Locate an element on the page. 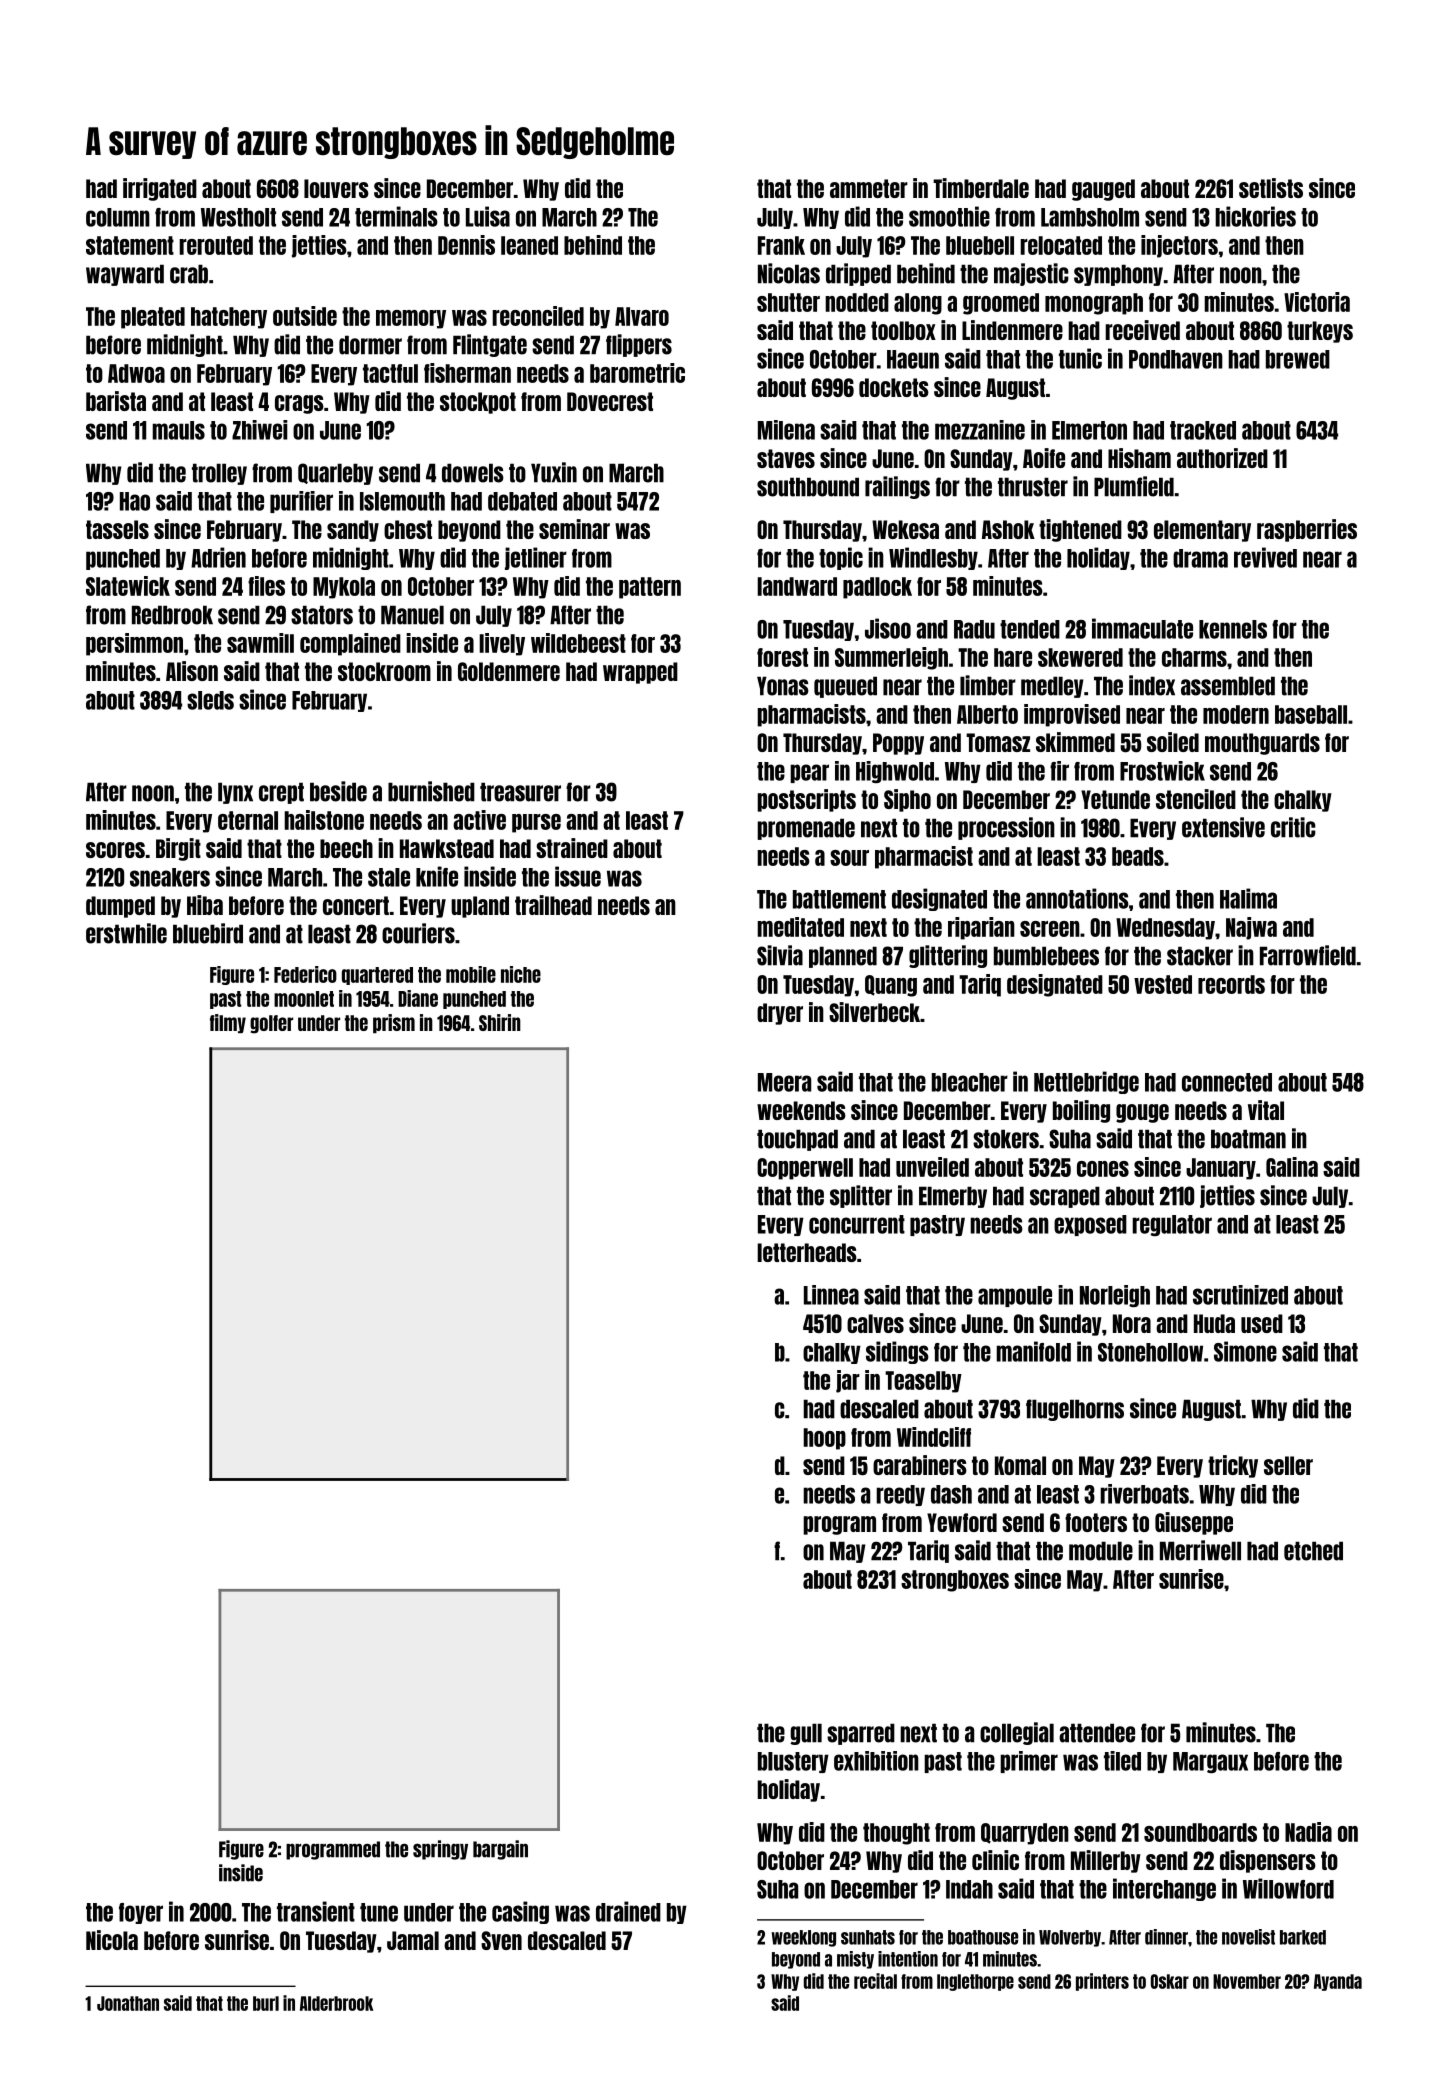 This image has width=1450, height=2100. burl is located at coordinates (266, 2003).
